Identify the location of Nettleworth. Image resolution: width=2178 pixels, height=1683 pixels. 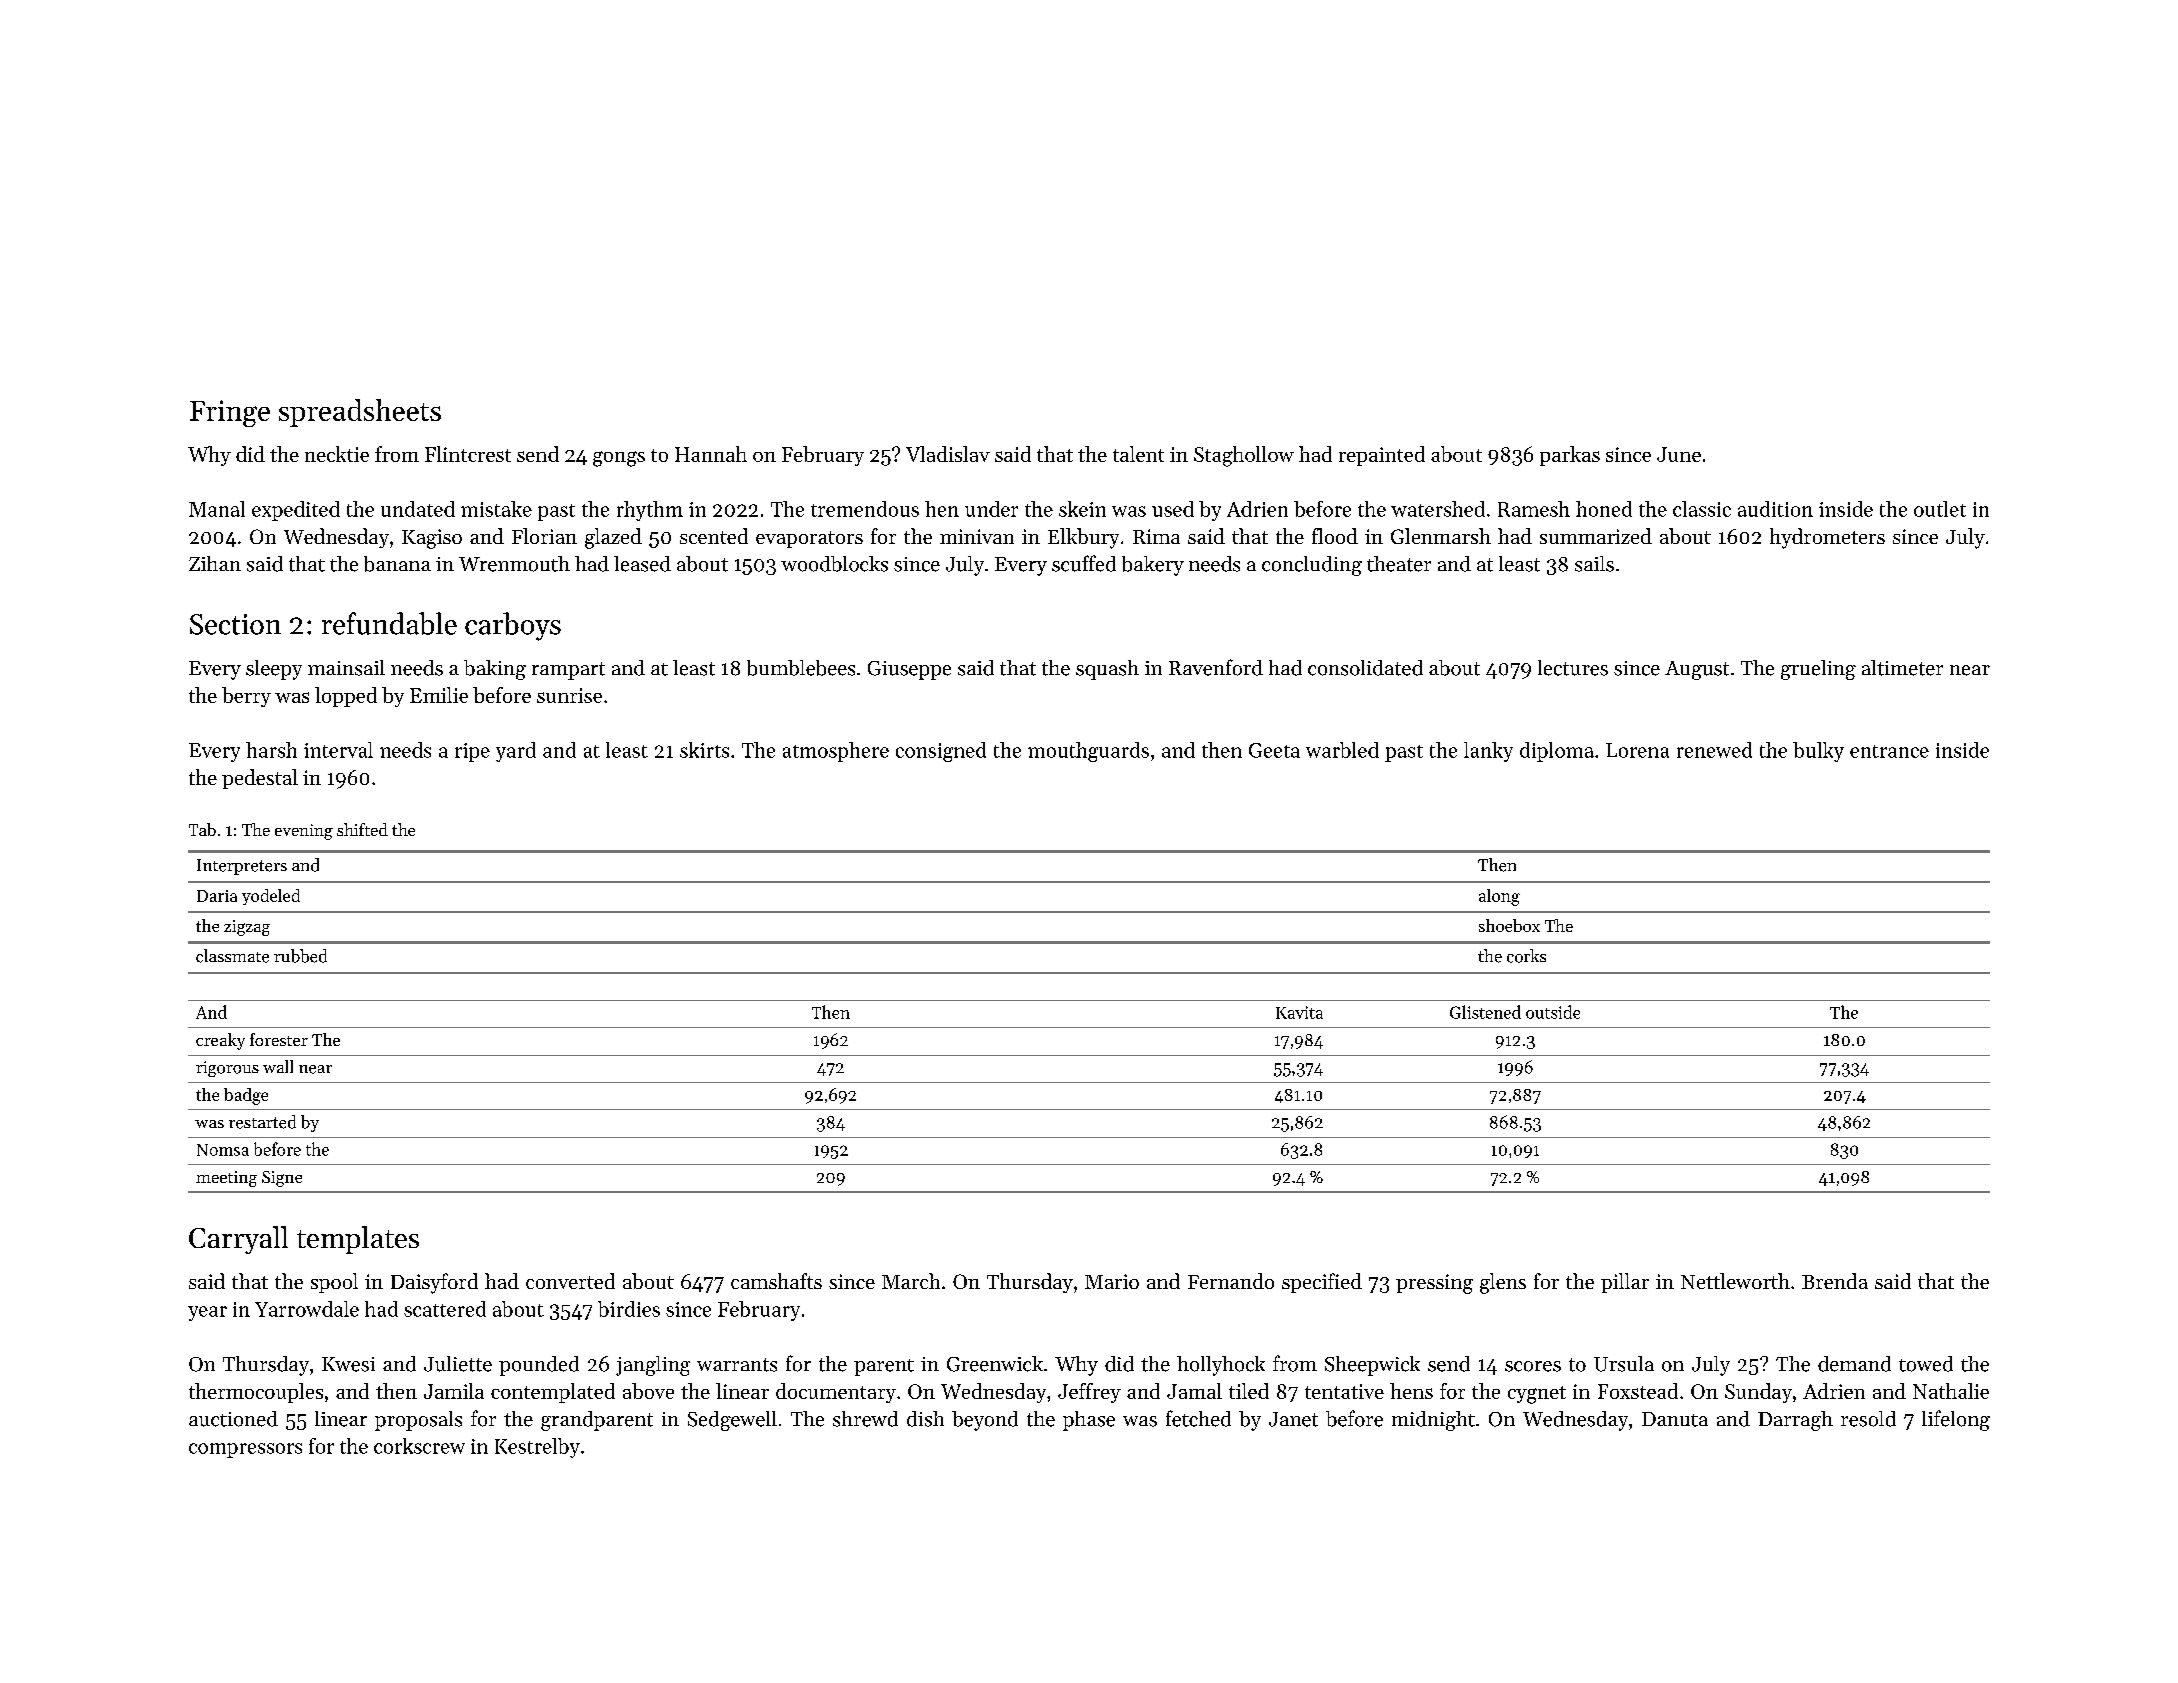
(1735, 1281).
